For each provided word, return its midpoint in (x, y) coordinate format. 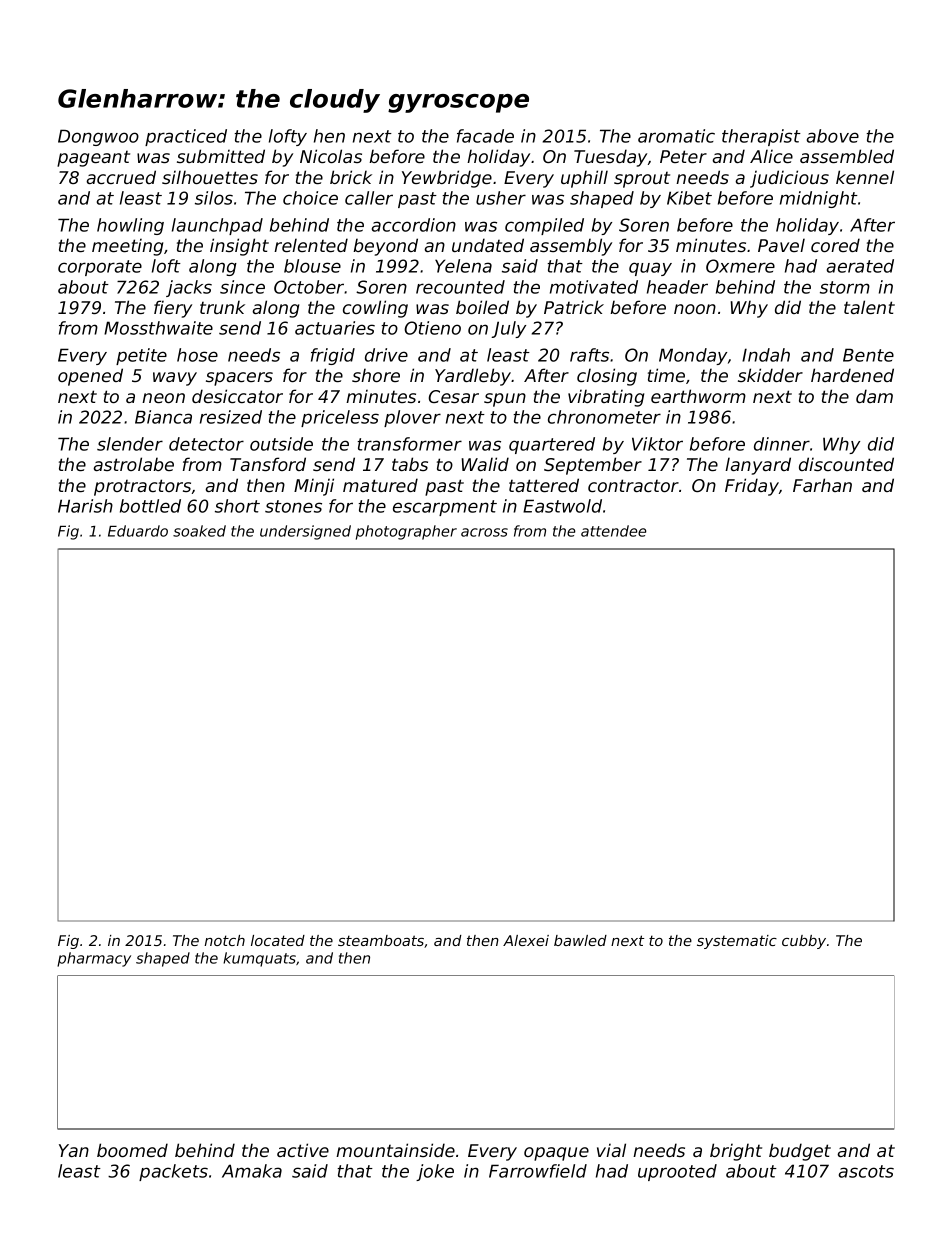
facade (485, 136)
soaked (199, 531)
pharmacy (94, 959)
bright (736, 1152)
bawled (580, 940)
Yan (74, 1150)
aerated (860, 266)
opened (90, 377)
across (484, 532)
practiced (186, 137)
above (833, 136)
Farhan (822, 485)
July (508, 329)
